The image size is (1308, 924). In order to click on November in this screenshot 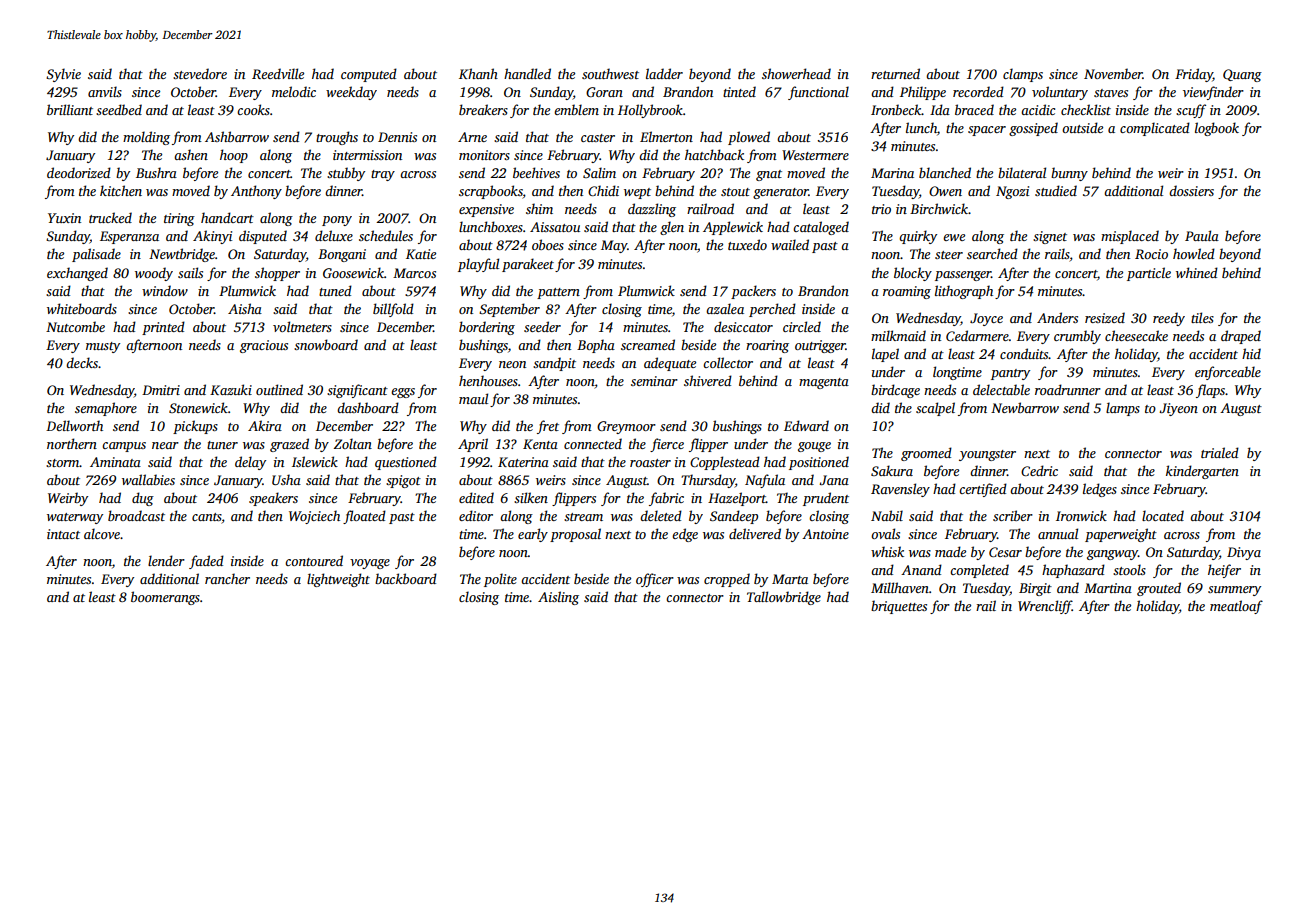, I will do `click(1113, 73)`.
